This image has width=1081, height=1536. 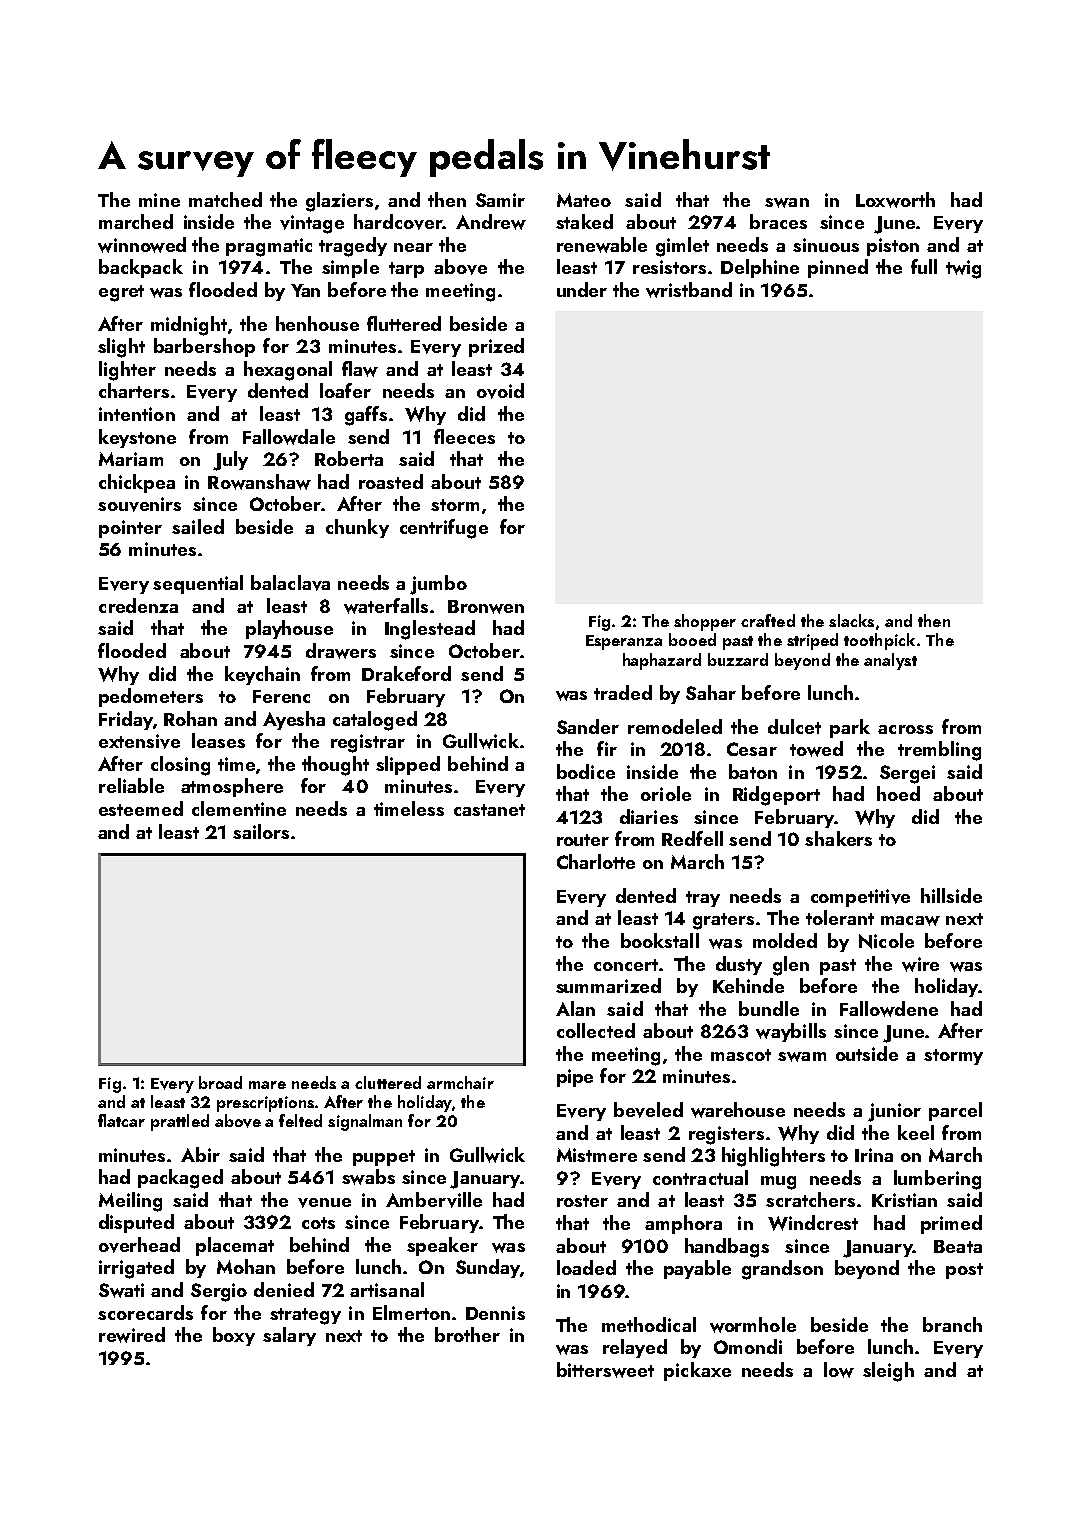 What do you see at coordinates (145, 1312) in the image?
I see `scorecards` at bounding box center [145, 1312].
